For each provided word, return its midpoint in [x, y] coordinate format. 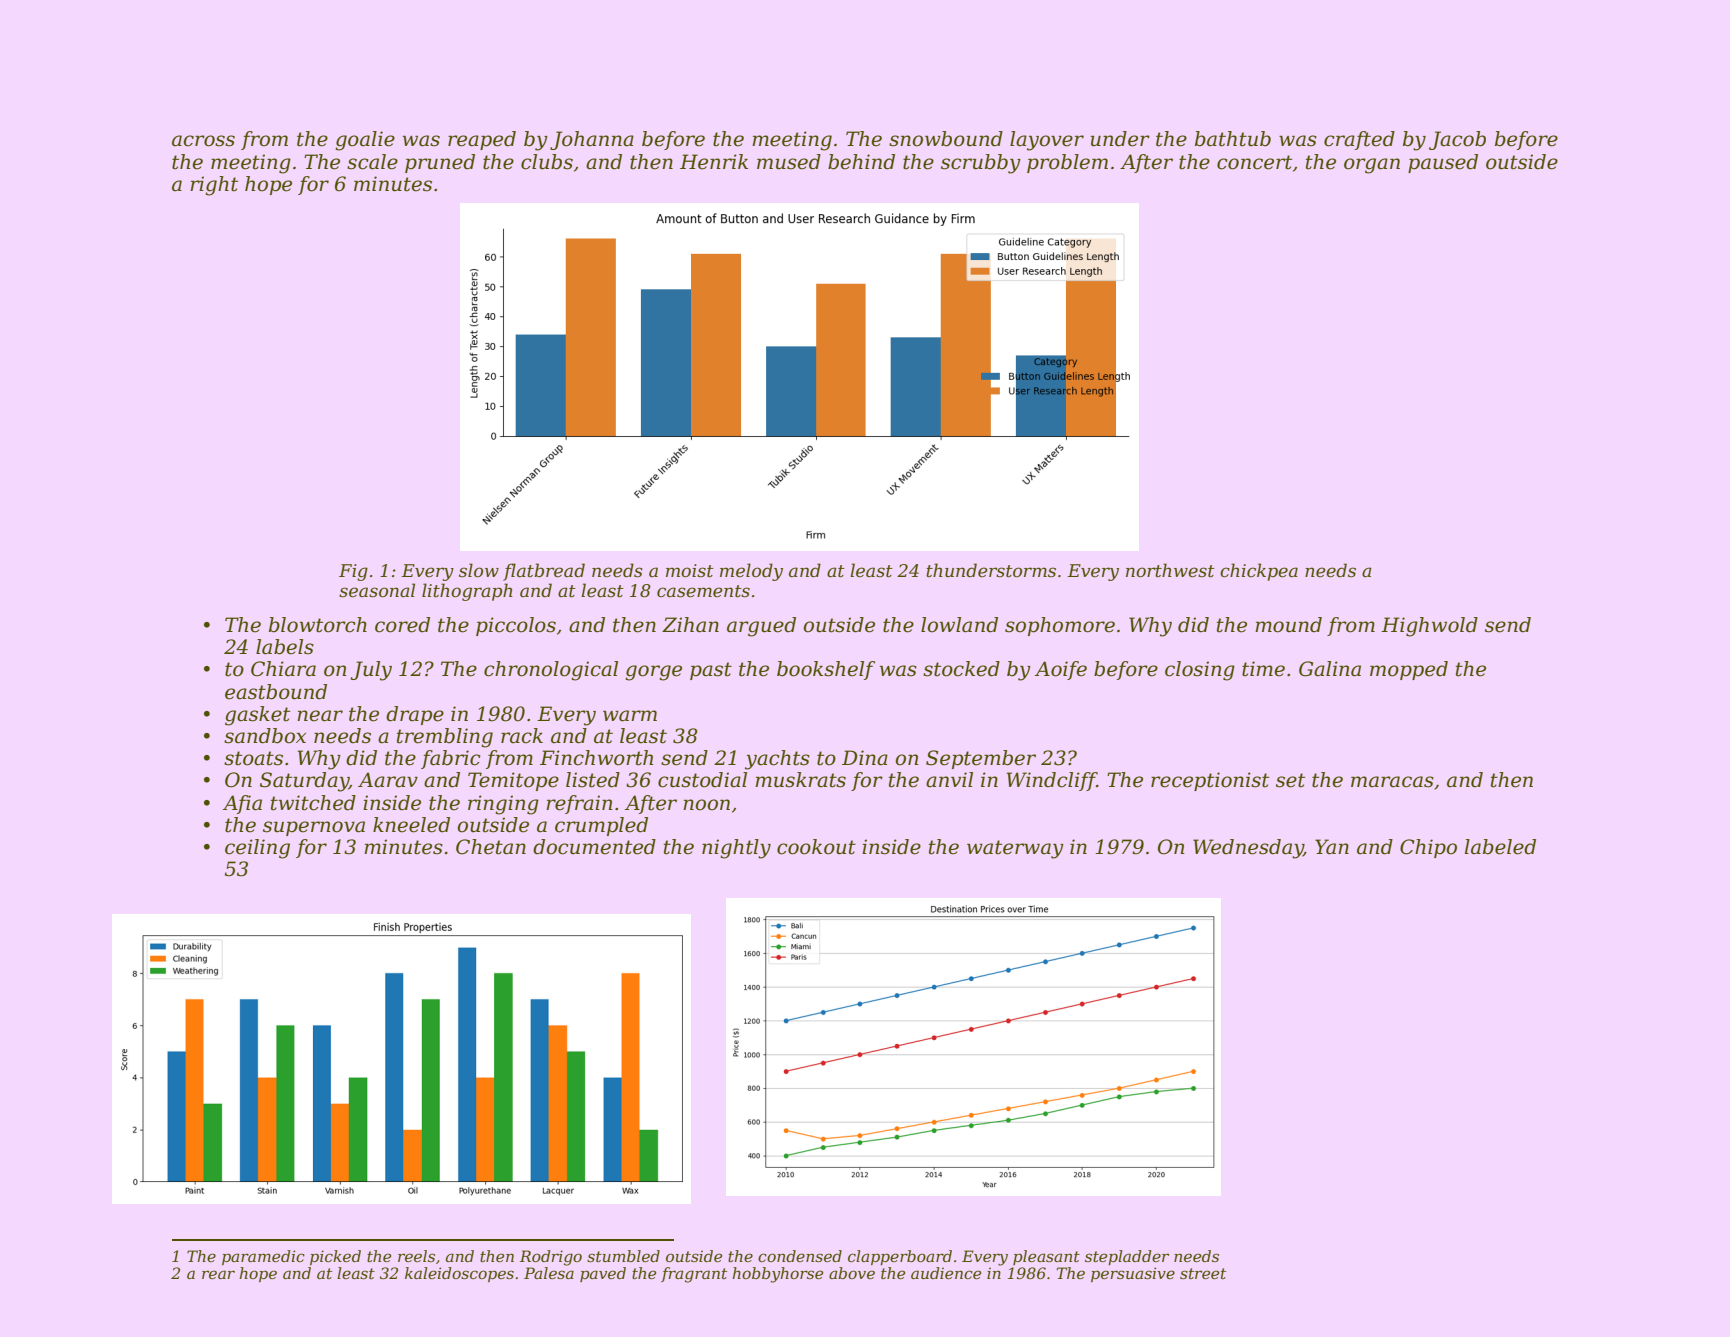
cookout [816, 847]
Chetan [491, 847]
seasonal [377, 590]
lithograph [467, 592]
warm [630, 716]
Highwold [1429, 627]
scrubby [981, 164]
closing [1200, 671]
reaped [482, 140]
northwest [1170, 570]
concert [1254, 162]
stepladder [1127, 1257]
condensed [800, 1256]
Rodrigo [551, 1258]
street [1203, 1273]
